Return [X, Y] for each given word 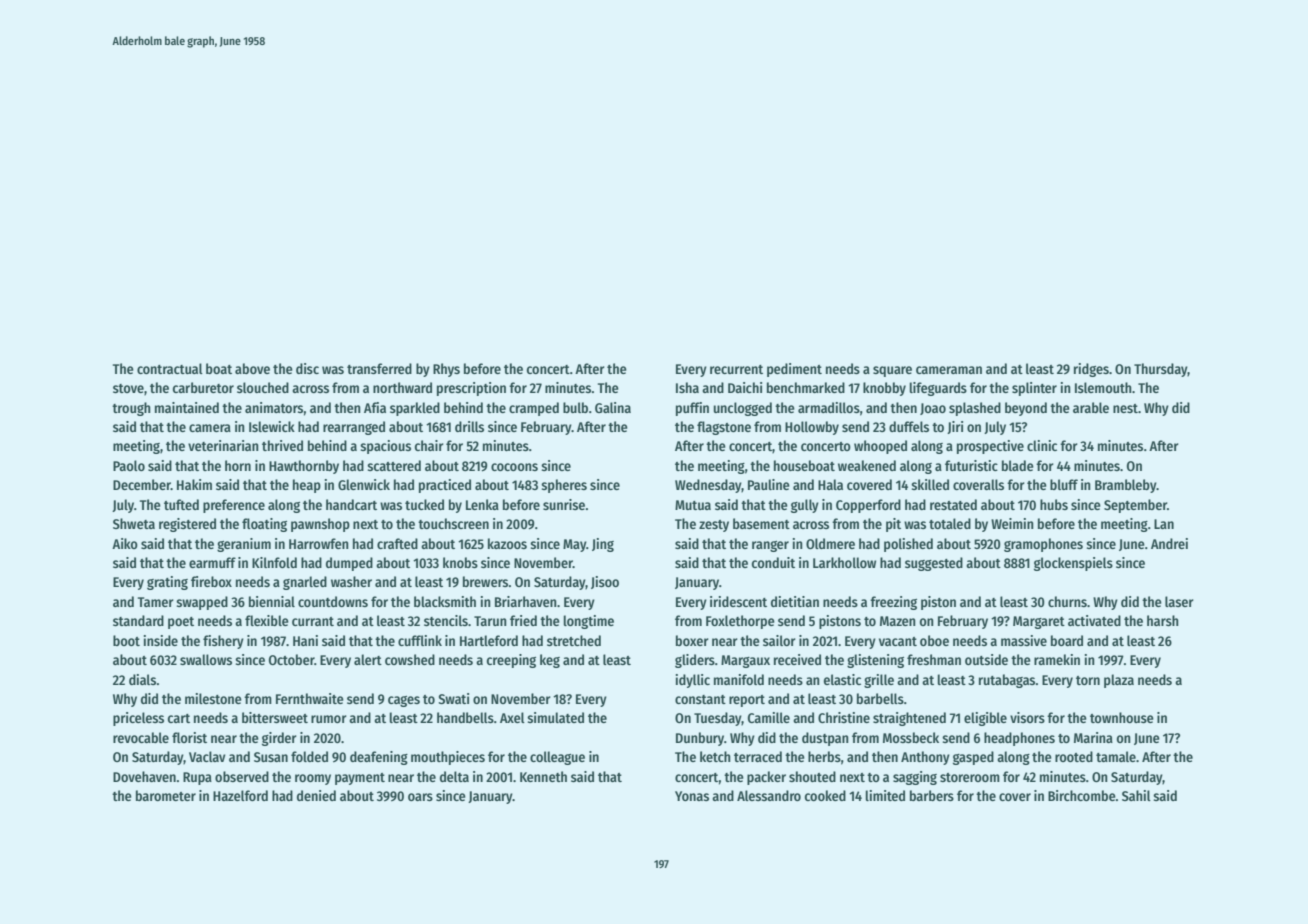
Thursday [1160, 370]
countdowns [333, 601]
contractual [170, 368]
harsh [1163, 620]
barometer [166, 795]
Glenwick [364, 484]
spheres [564, 486]
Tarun [490, 621]
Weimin [1012, 523]
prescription [471, 389]
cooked [825, 795]
